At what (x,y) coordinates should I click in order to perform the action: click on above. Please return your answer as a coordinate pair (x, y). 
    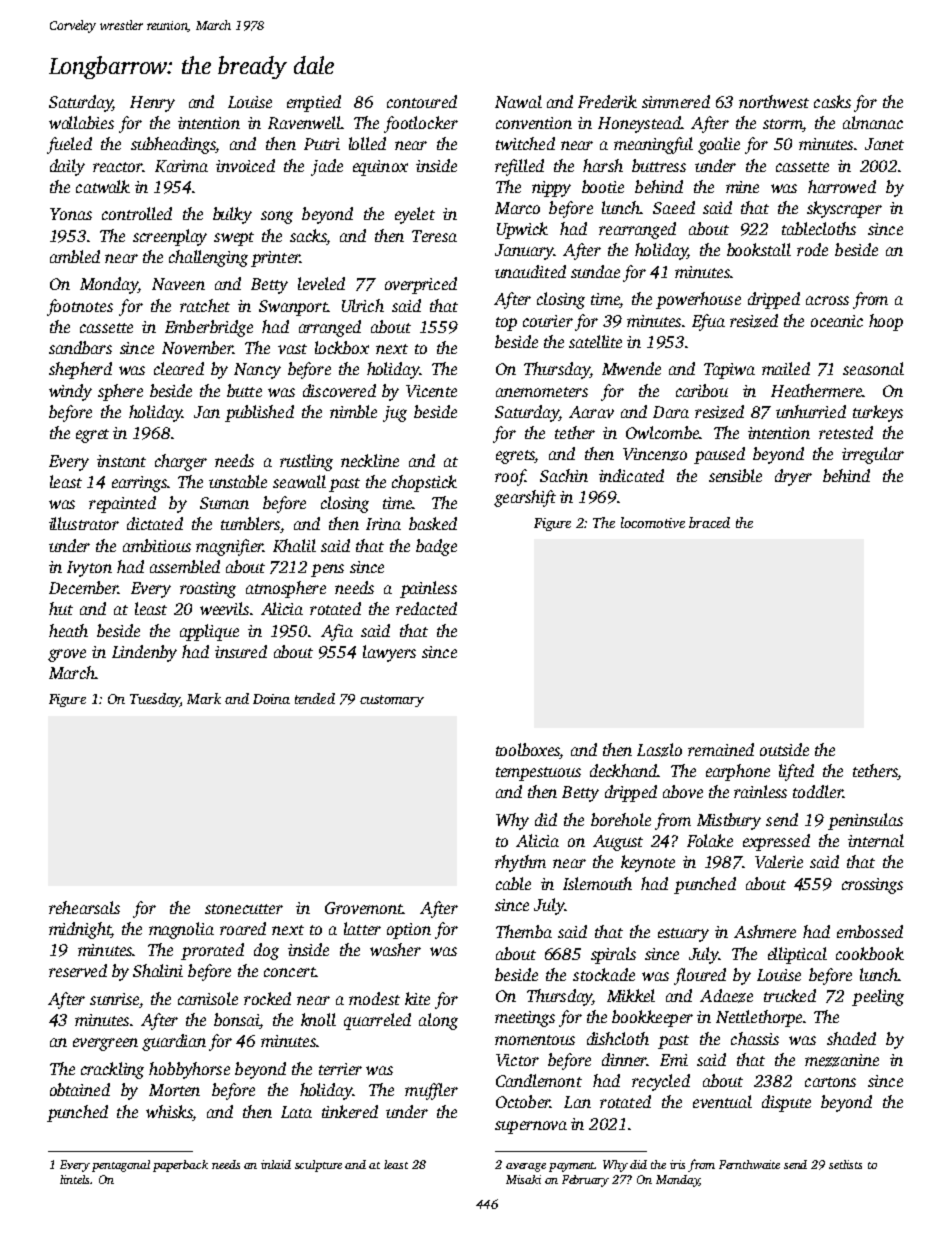
    Looking at the image, I should click on (683, 791).
